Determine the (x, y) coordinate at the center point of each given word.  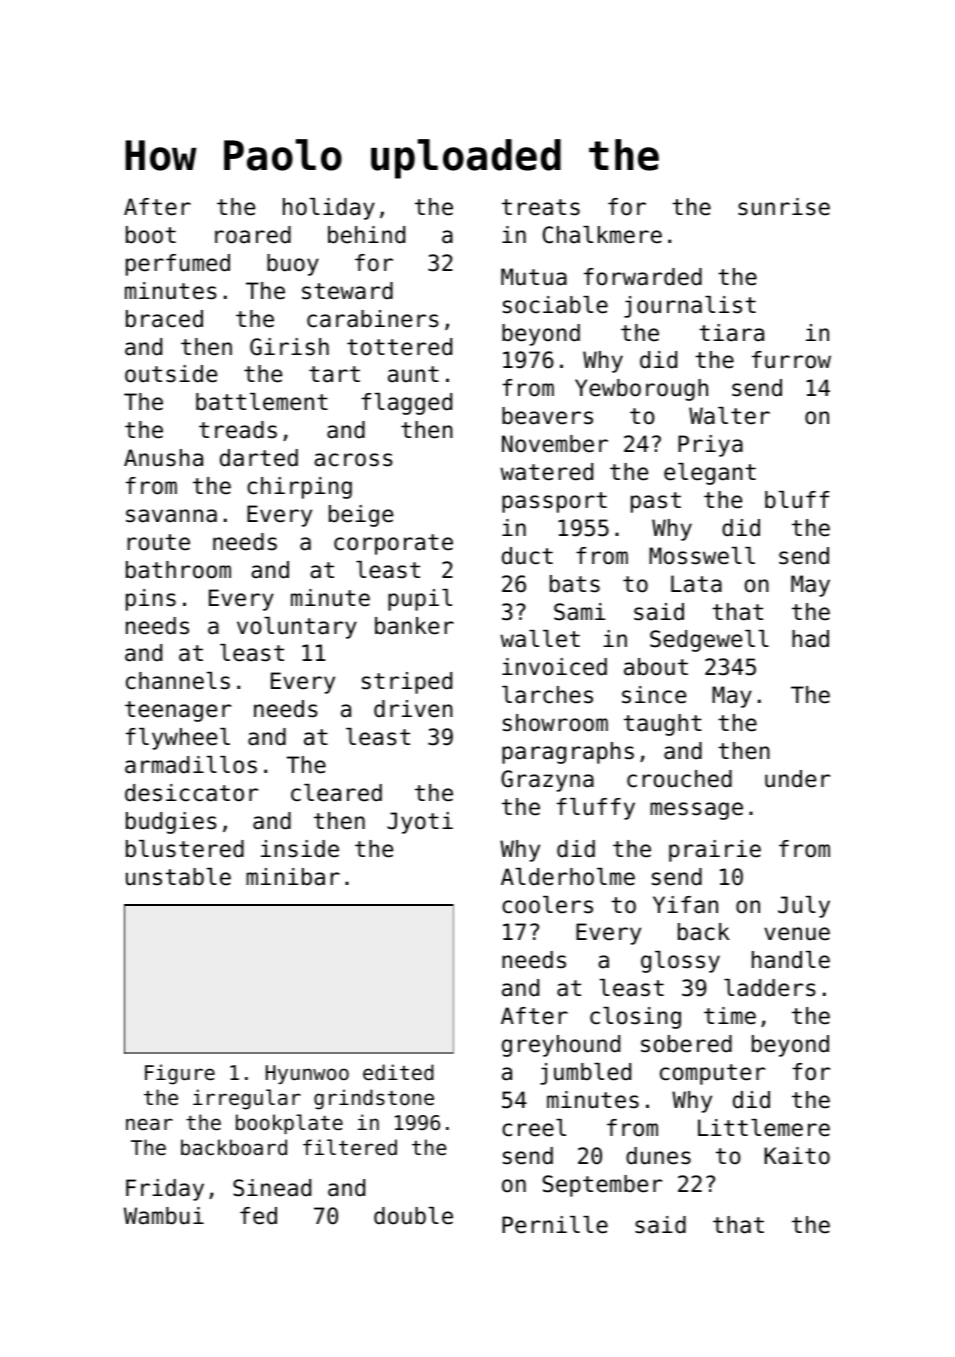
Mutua (534, 277)
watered (546, 472)
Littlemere (764, 1128)
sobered (686, 1044)
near (149, 1124)
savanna (171, 516)
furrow (791, 360)
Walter (729, 416)
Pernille (555, 1225)
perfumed (178, 265)
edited (398, 1072)
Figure (180, 1074)
